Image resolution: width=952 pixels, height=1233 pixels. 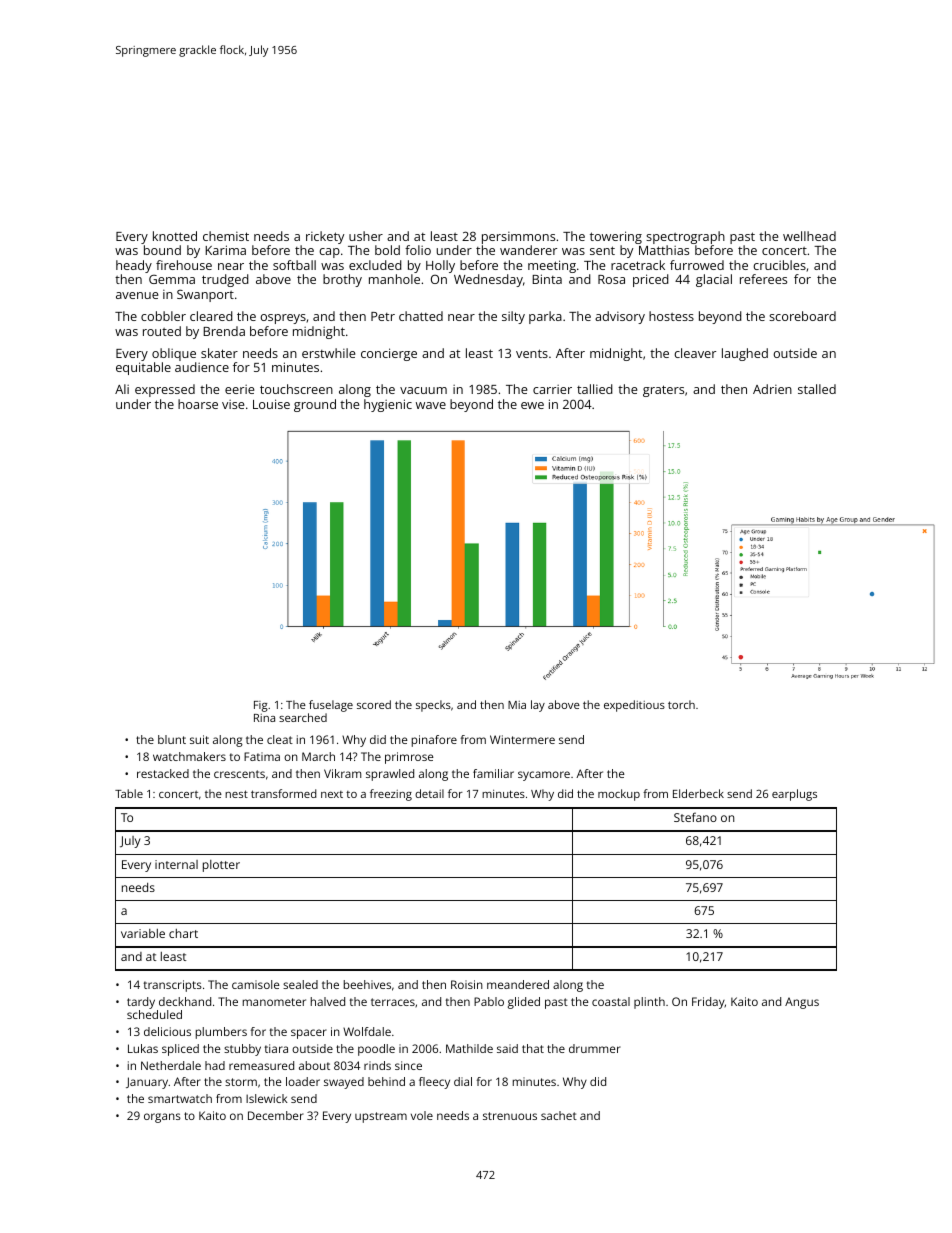 What do you see at coordinates (681, 704) in the screenshot?
I see `torch` at bounding box center [681, 704].
